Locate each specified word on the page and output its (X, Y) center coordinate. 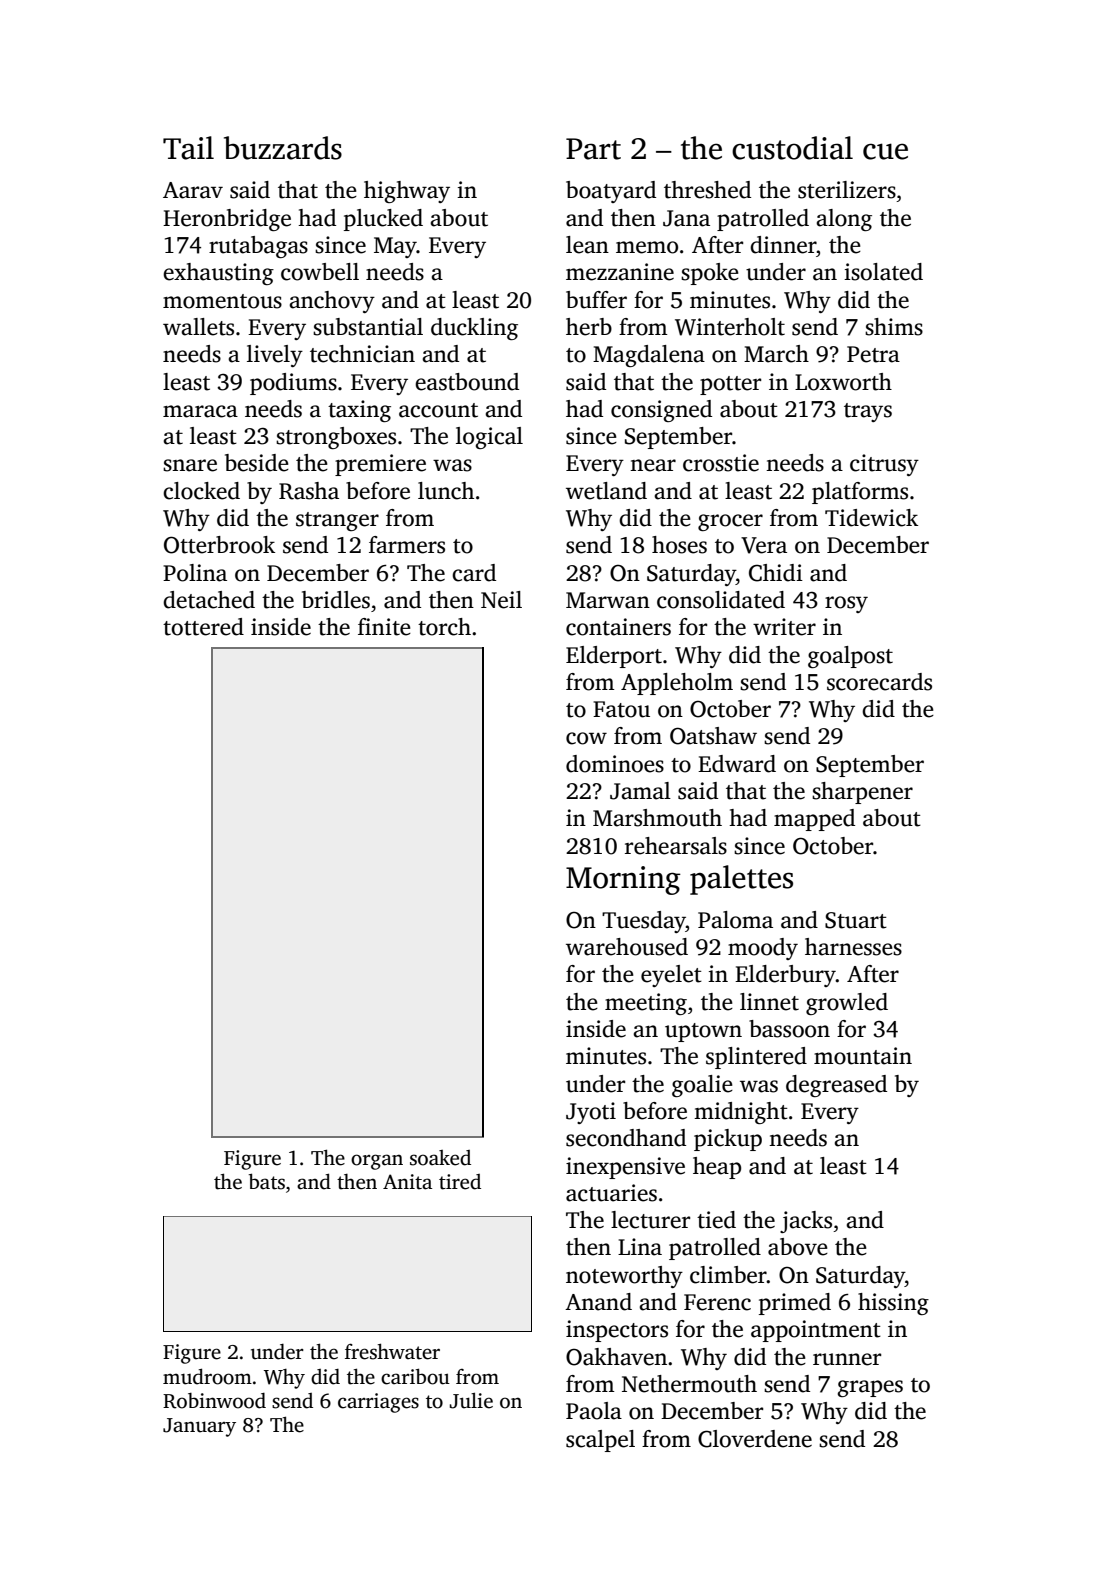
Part (593, 149)
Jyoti (591, 1113)
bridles (336, 600)
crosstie (721, 463)
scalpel (600, 1441)
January (199, 1427)
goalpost (850, 657)
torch (444, 627)
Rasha (309, 491)
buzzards (283, 148)
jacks (806, 1222)
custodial (792, 148)
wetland (606, 491)
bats (267, 1181)
